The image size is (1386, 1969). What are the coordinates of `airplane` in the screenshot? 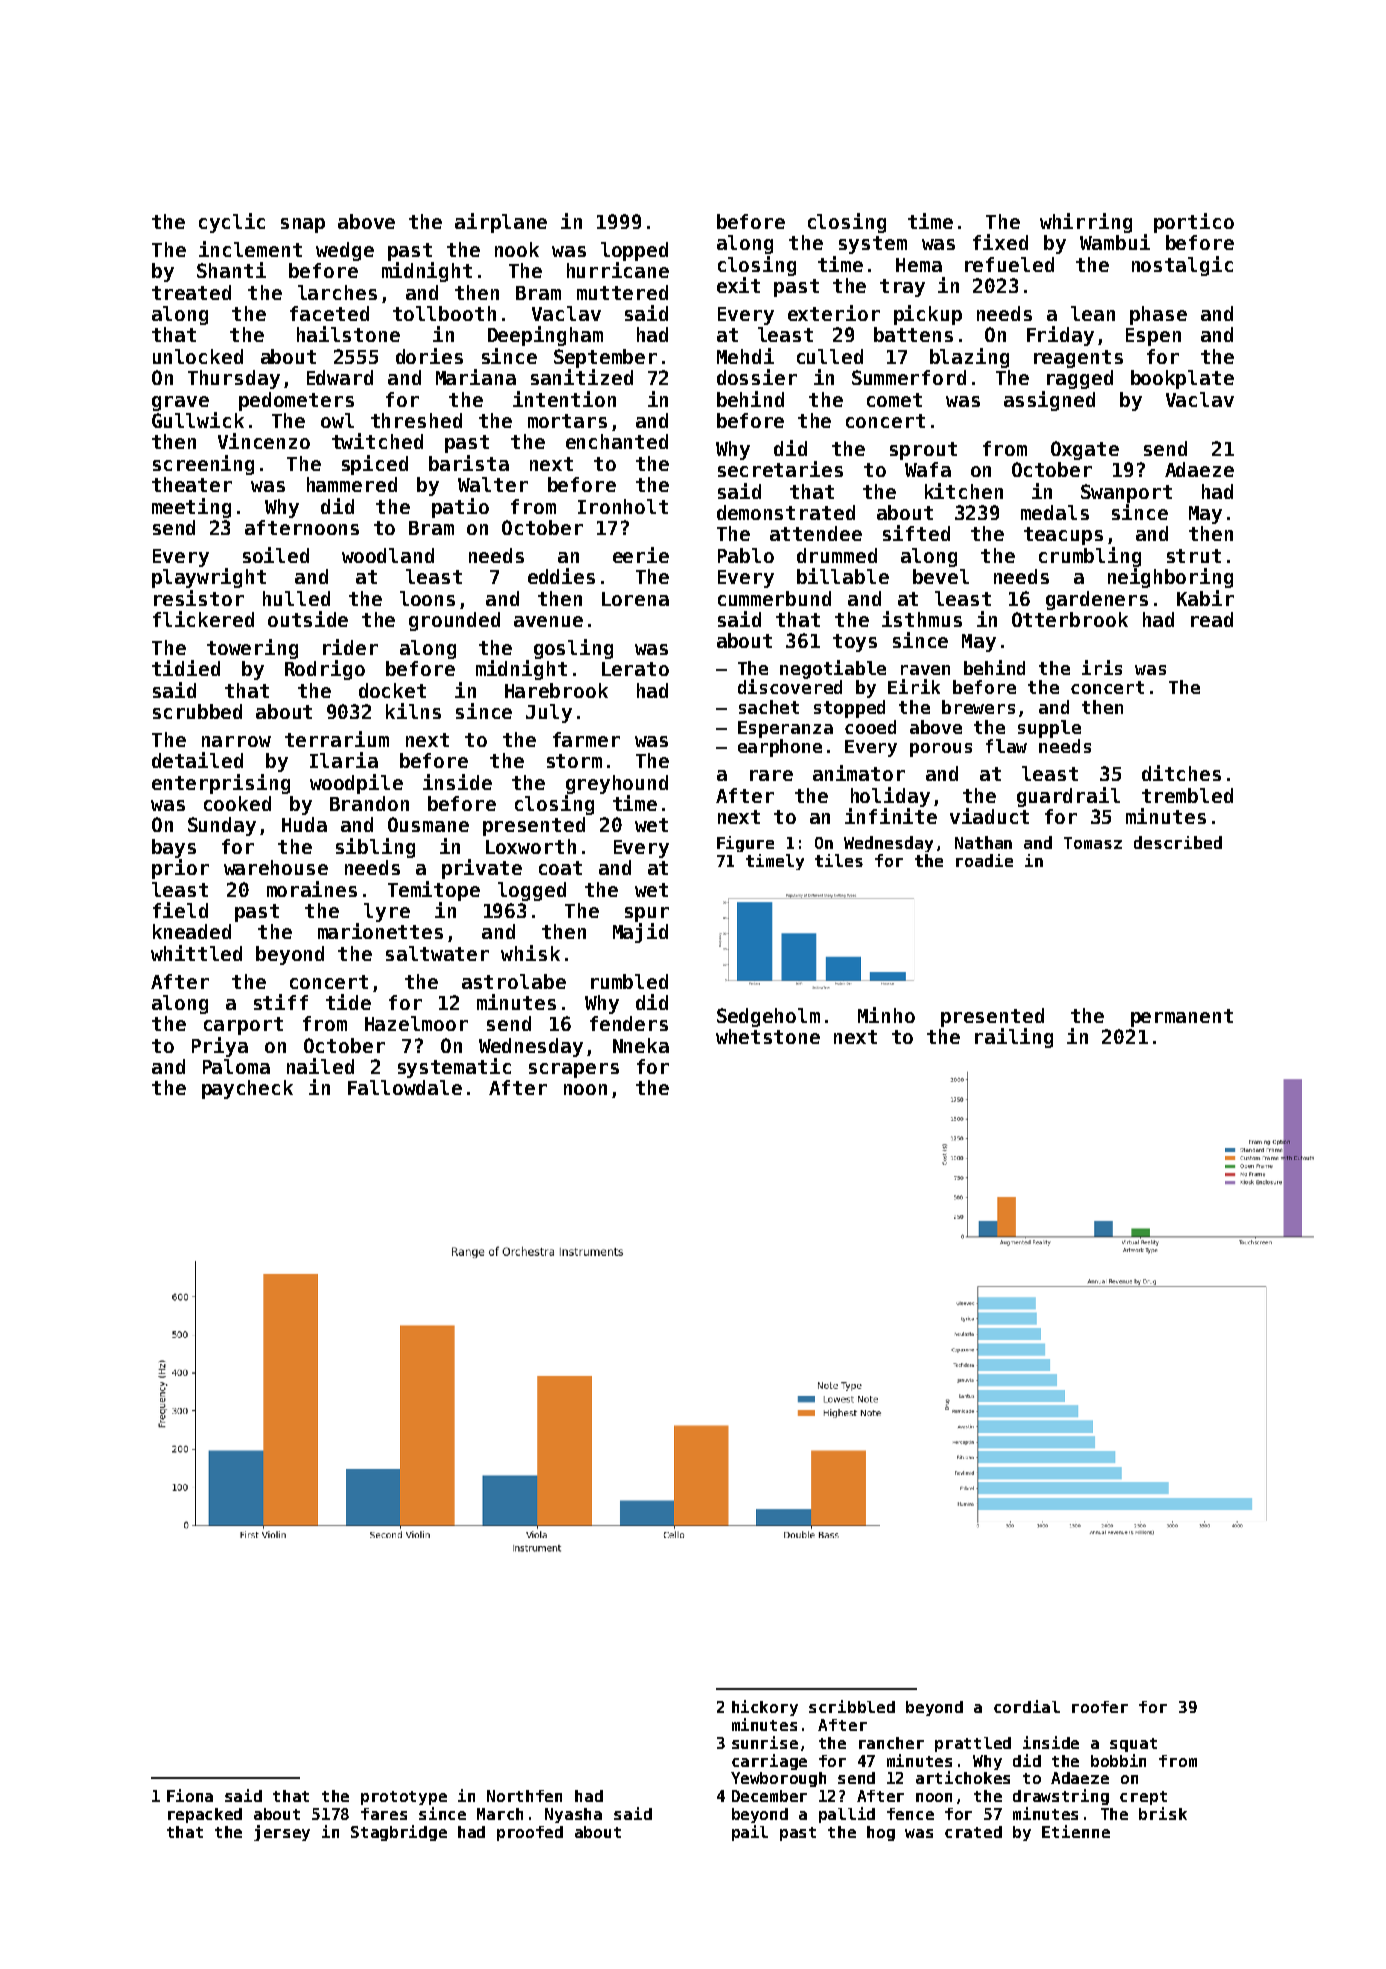 It's located at (501, 223).
